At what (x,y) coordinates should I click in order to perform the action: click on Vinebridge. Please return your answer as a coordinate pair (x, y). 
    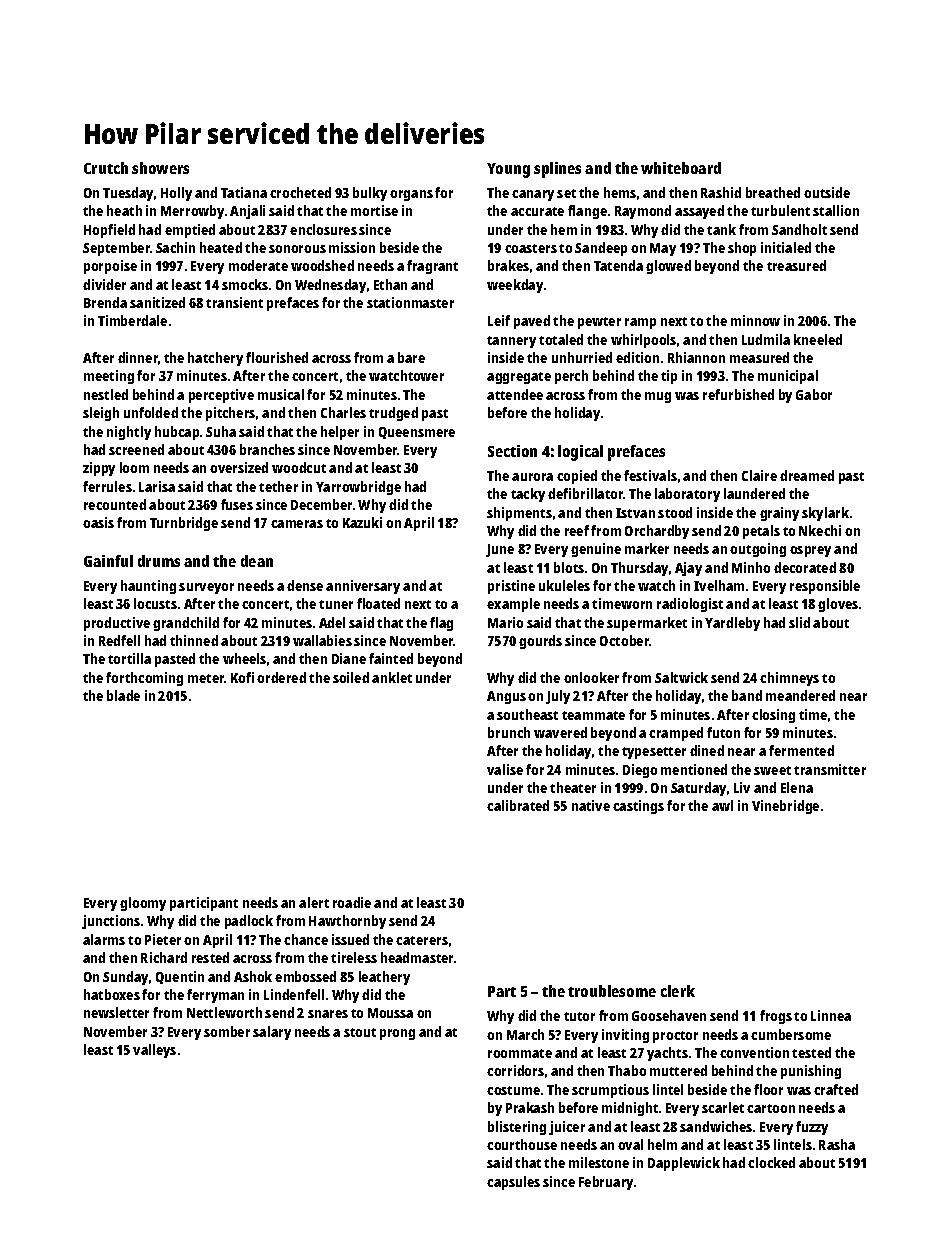
    Looking at the image, I should click on (785, 807).
